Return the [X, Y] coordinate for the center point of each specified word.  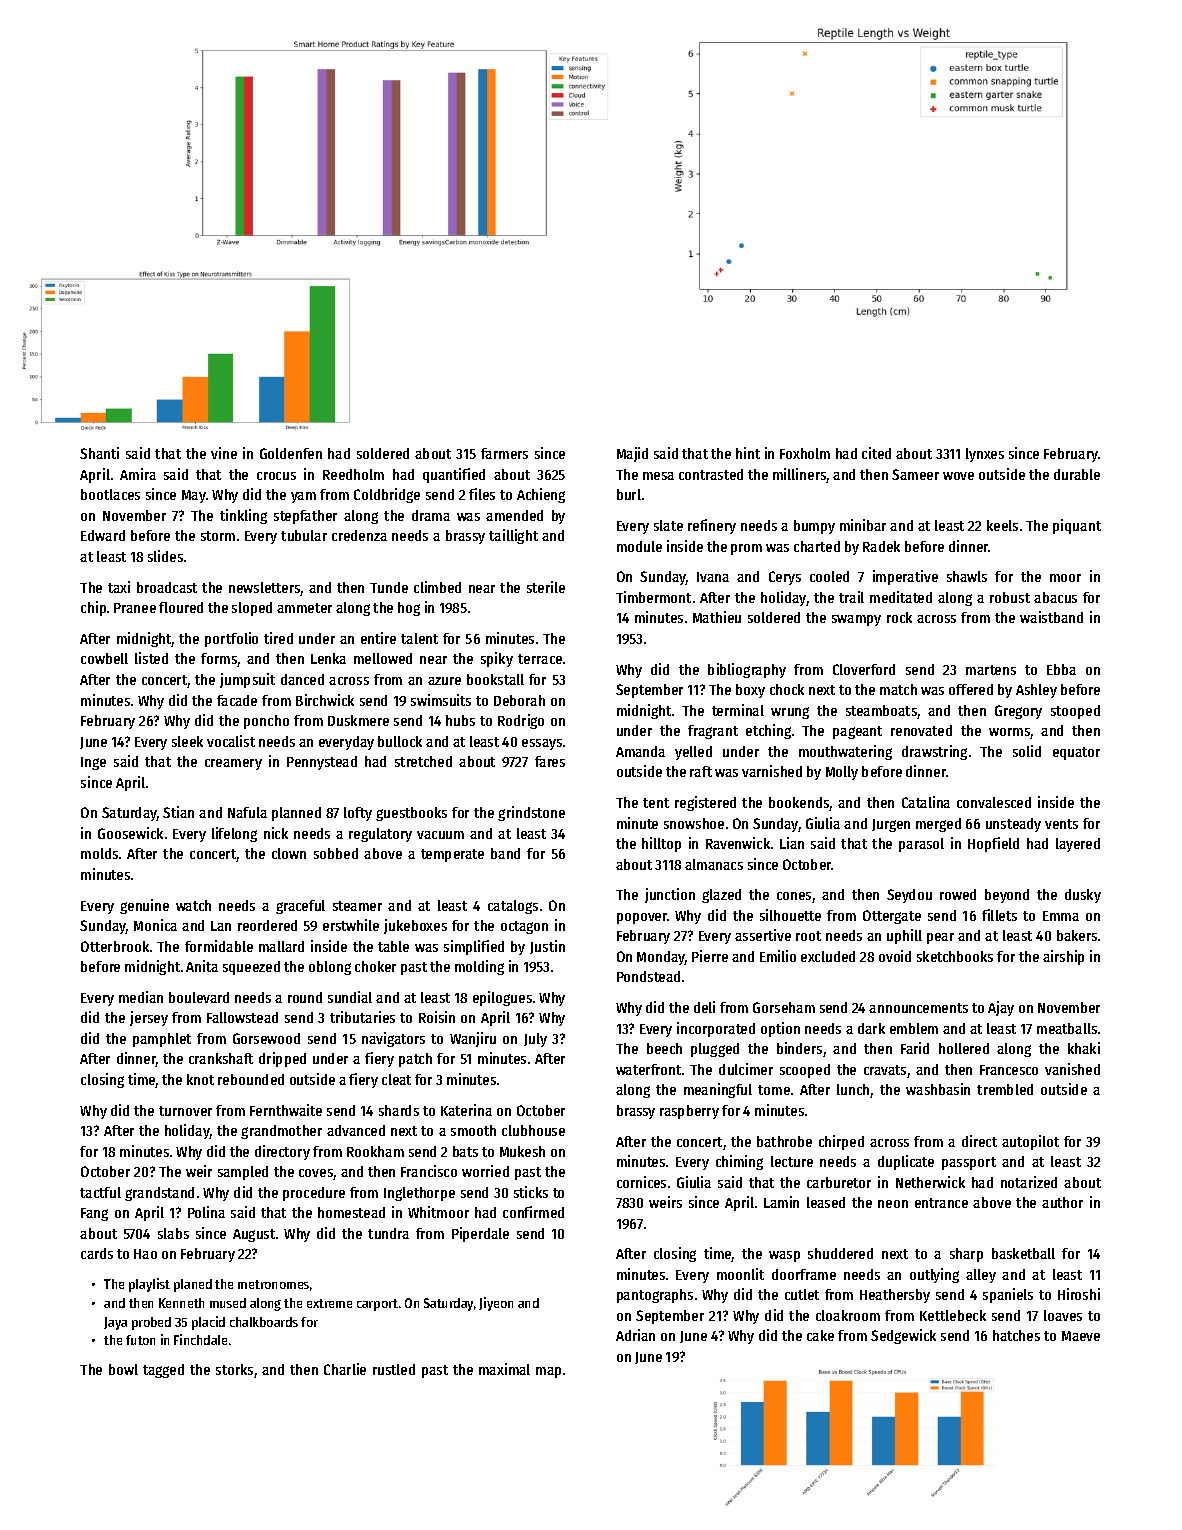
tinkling [243, 516]
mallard [281, 946]
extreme [329, 1303]
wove [958, 476]
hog [409, 609]
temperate [452, 855]
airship [1063, 957]
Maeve [1081, 1336]
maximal [504, 1369]
